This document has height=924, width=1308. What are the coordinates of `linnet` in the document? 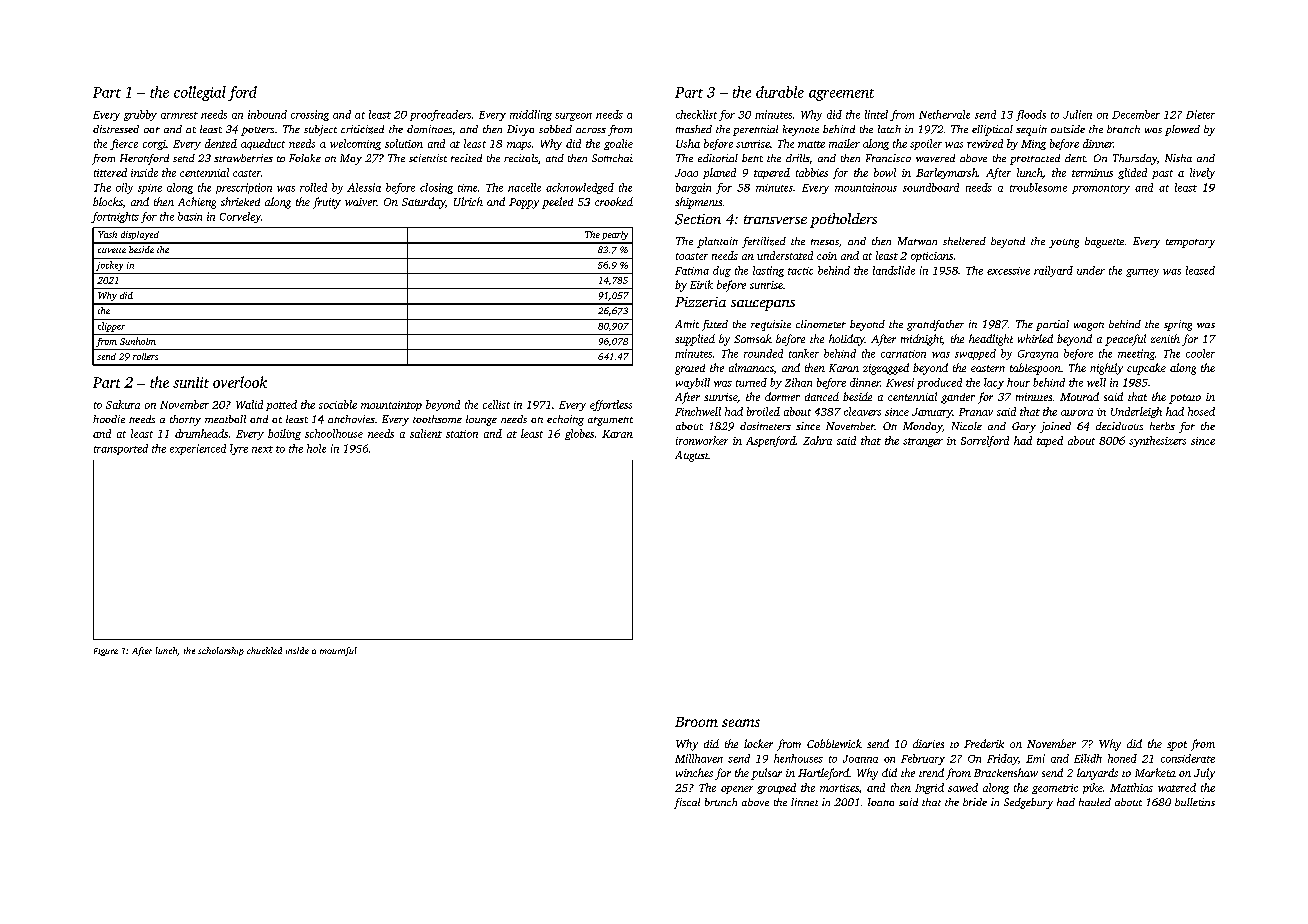 It's located at (804, 802).
